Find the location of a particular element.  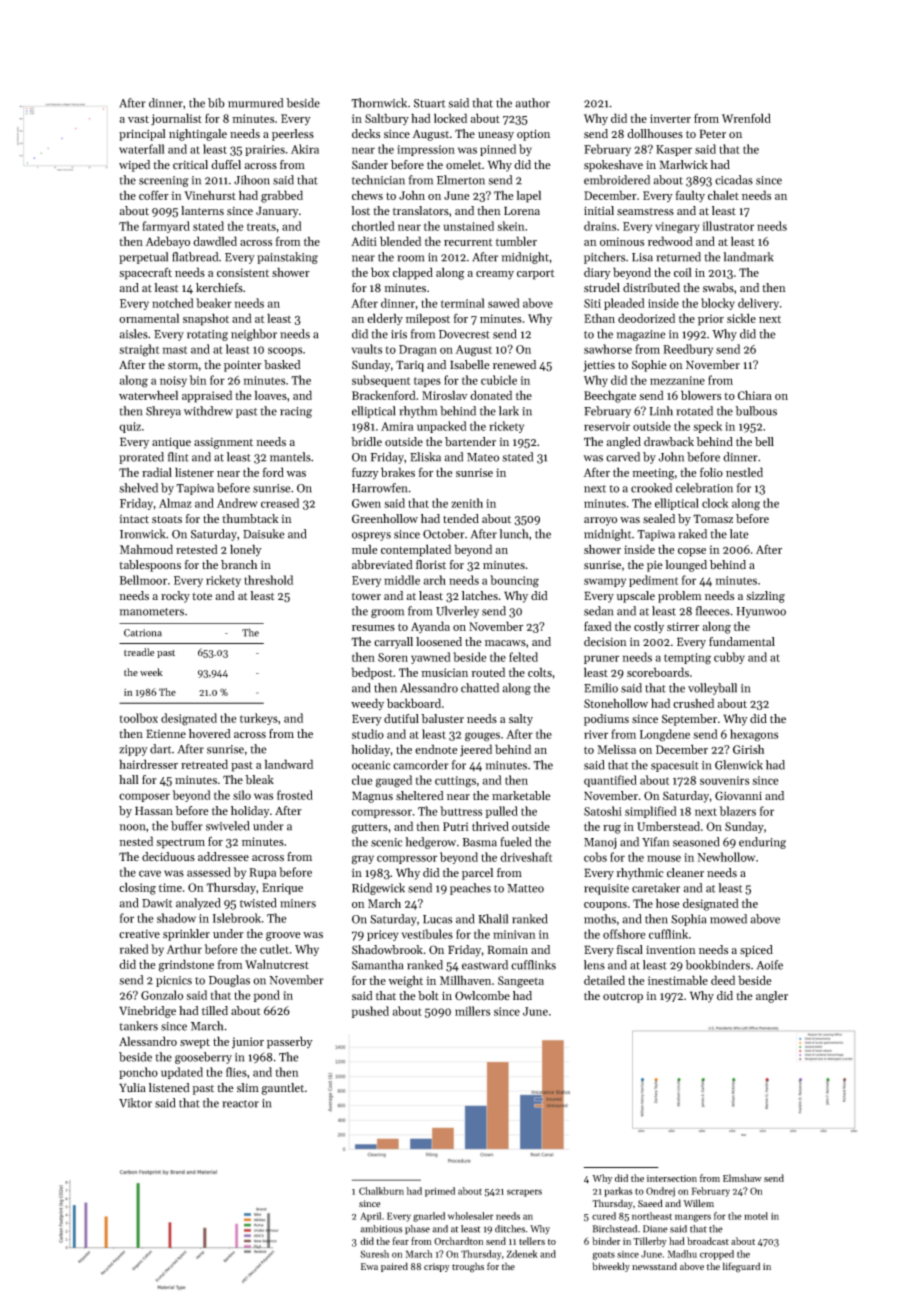

nestled is located at coordinates (744, 472).
